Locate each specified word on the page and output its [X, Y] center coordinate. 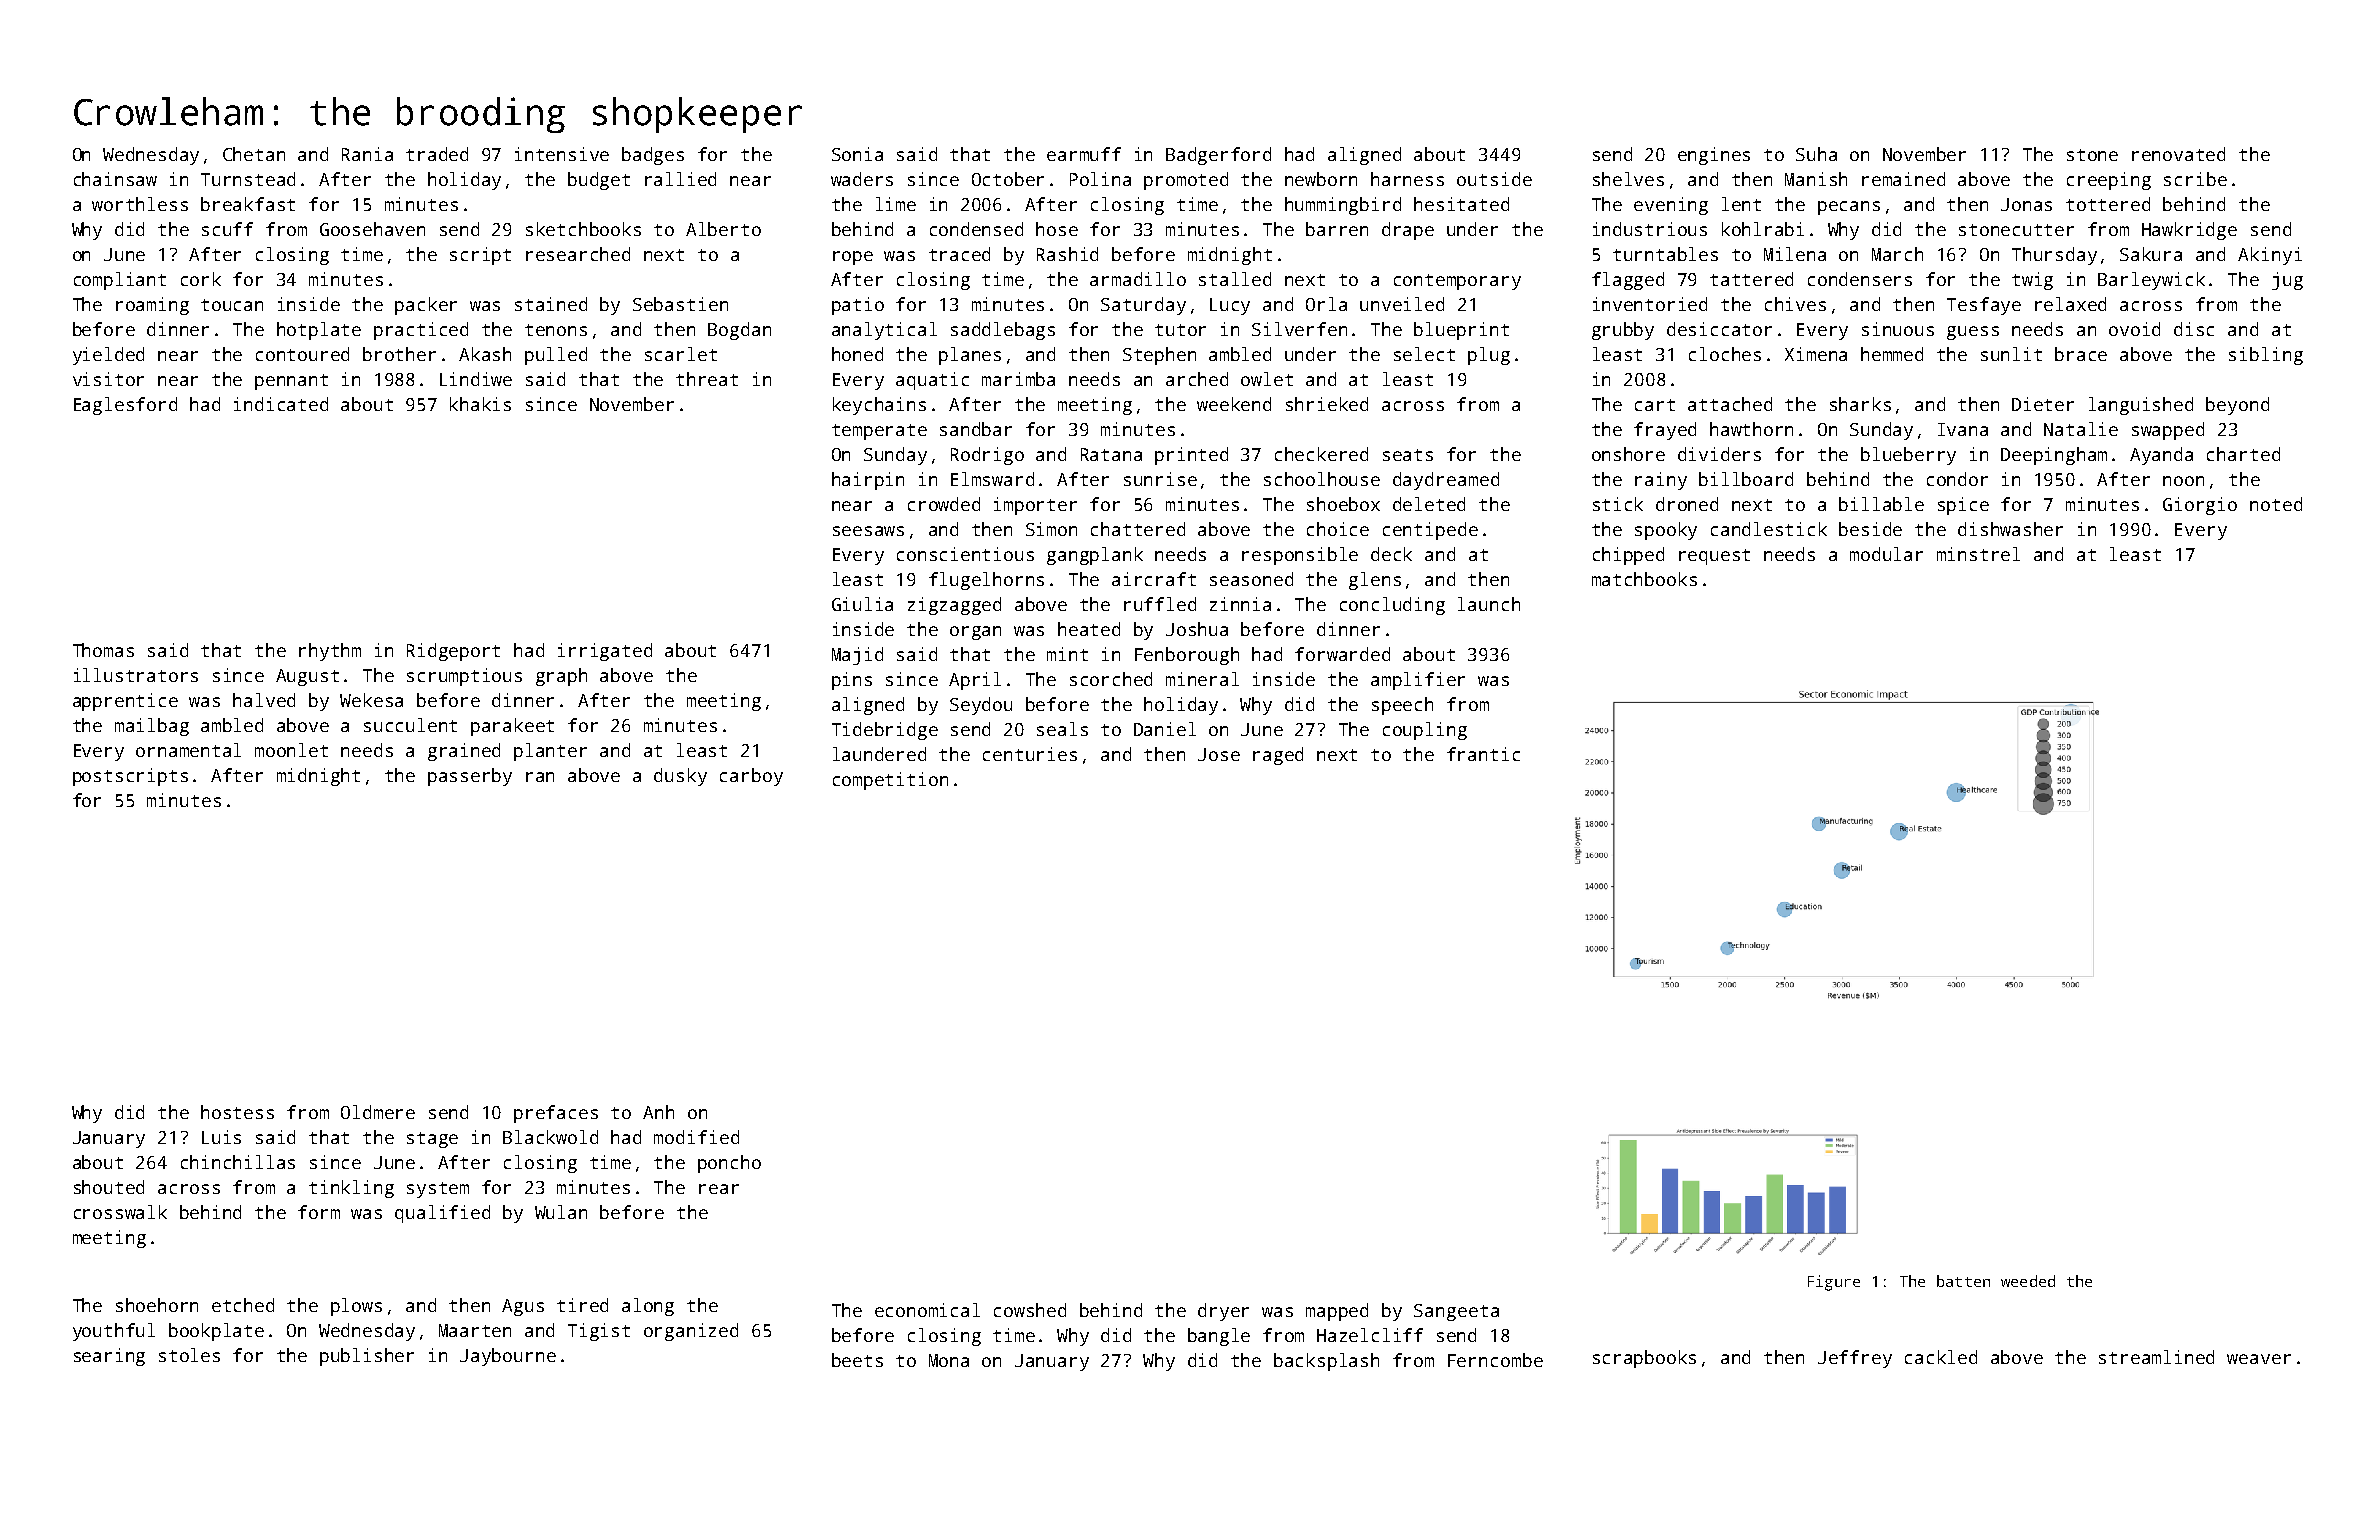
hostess [237, 1112]
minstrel [1978, 554]
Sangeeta [1456, 1312]
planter [550, 752]
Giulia [862, 604]
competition [890, 781]
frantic [1483, 754]
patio [858, 306]
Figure [1834, 1283]
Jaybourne [508, 1357]
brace [2081, 354]
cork [201, 279]
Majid [857, 656]
